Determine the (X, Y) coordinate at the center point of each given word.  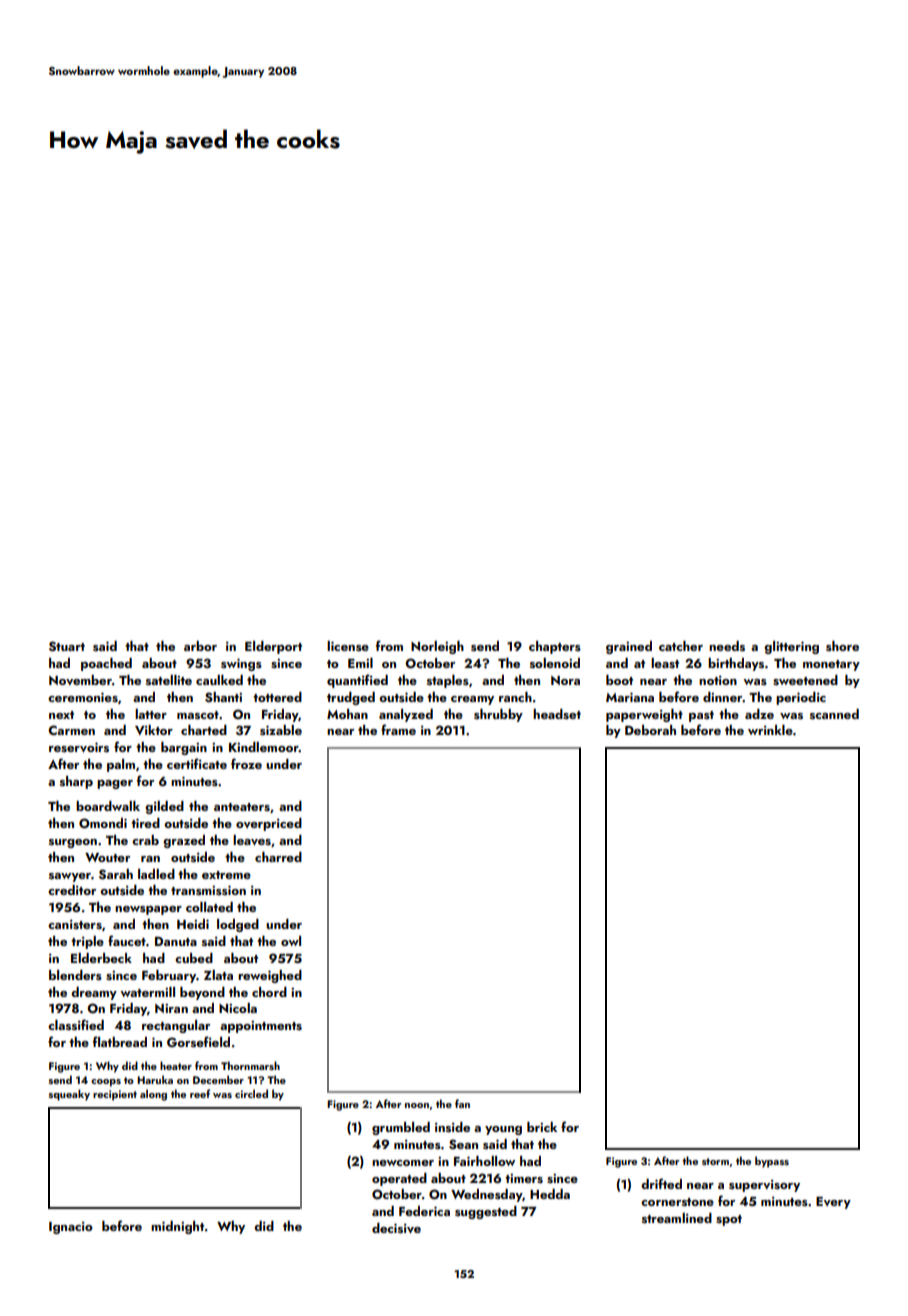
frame (398, 729)
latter (151, 714)
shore (842, 646)
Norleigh (437, 647)
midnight (177, 1227)
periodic (801, 698)
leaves (252, 840)
